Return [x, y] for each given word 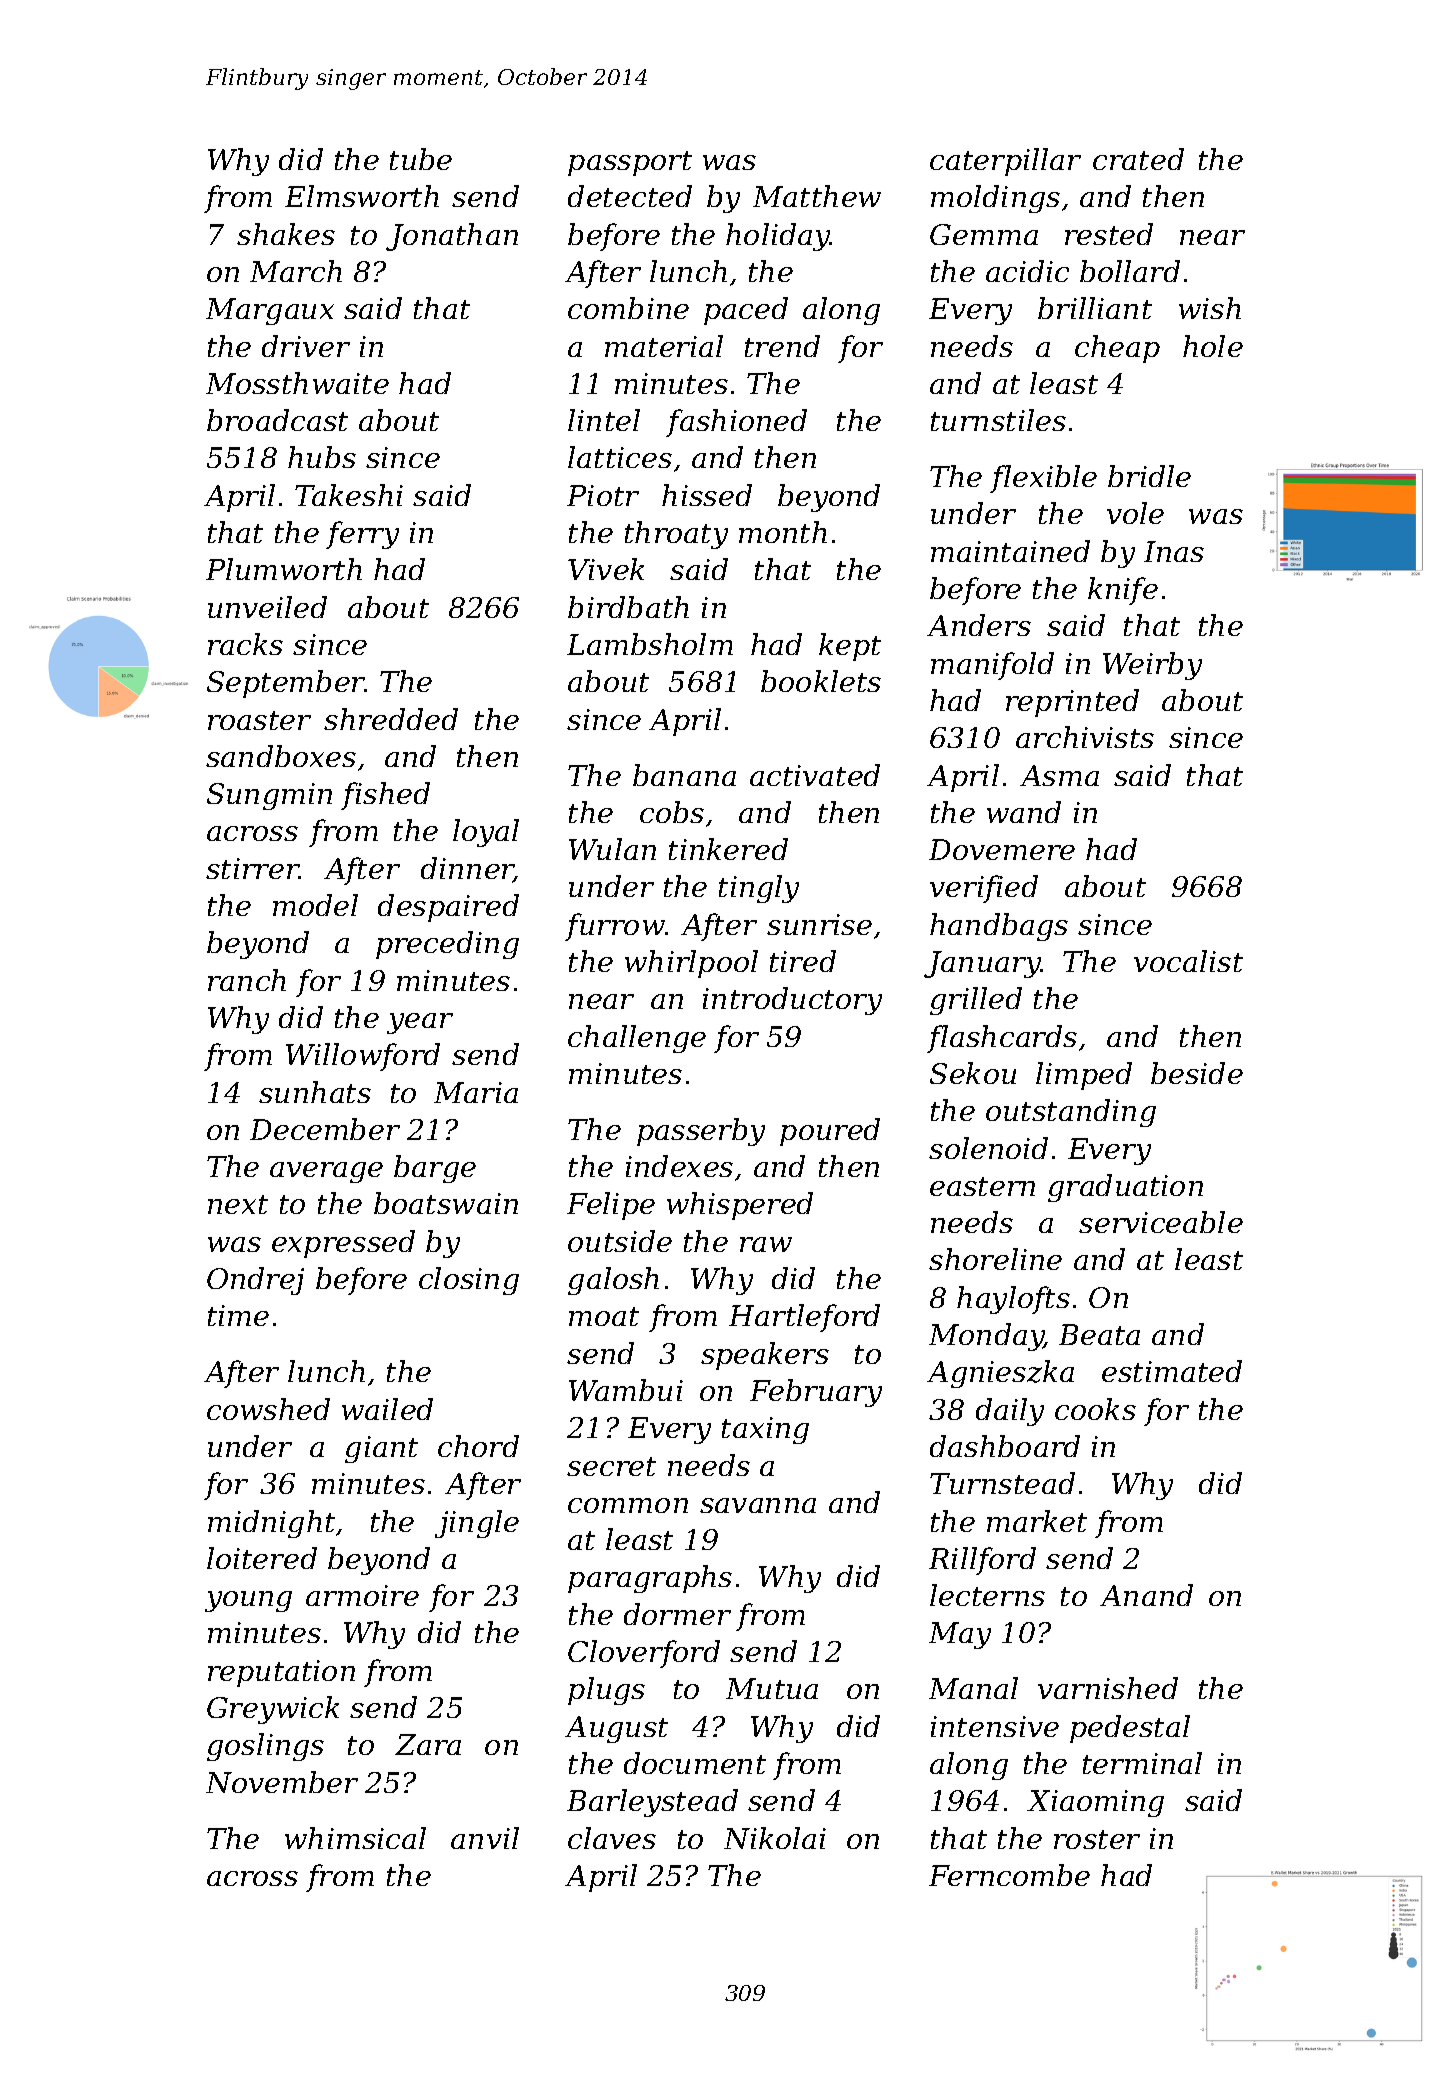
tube [421, 159]
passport [630, 163]
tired [803, 961]
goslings [265, 1747]
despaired [448, 908]
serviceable [1161, 1222]
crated [1138, 159]
